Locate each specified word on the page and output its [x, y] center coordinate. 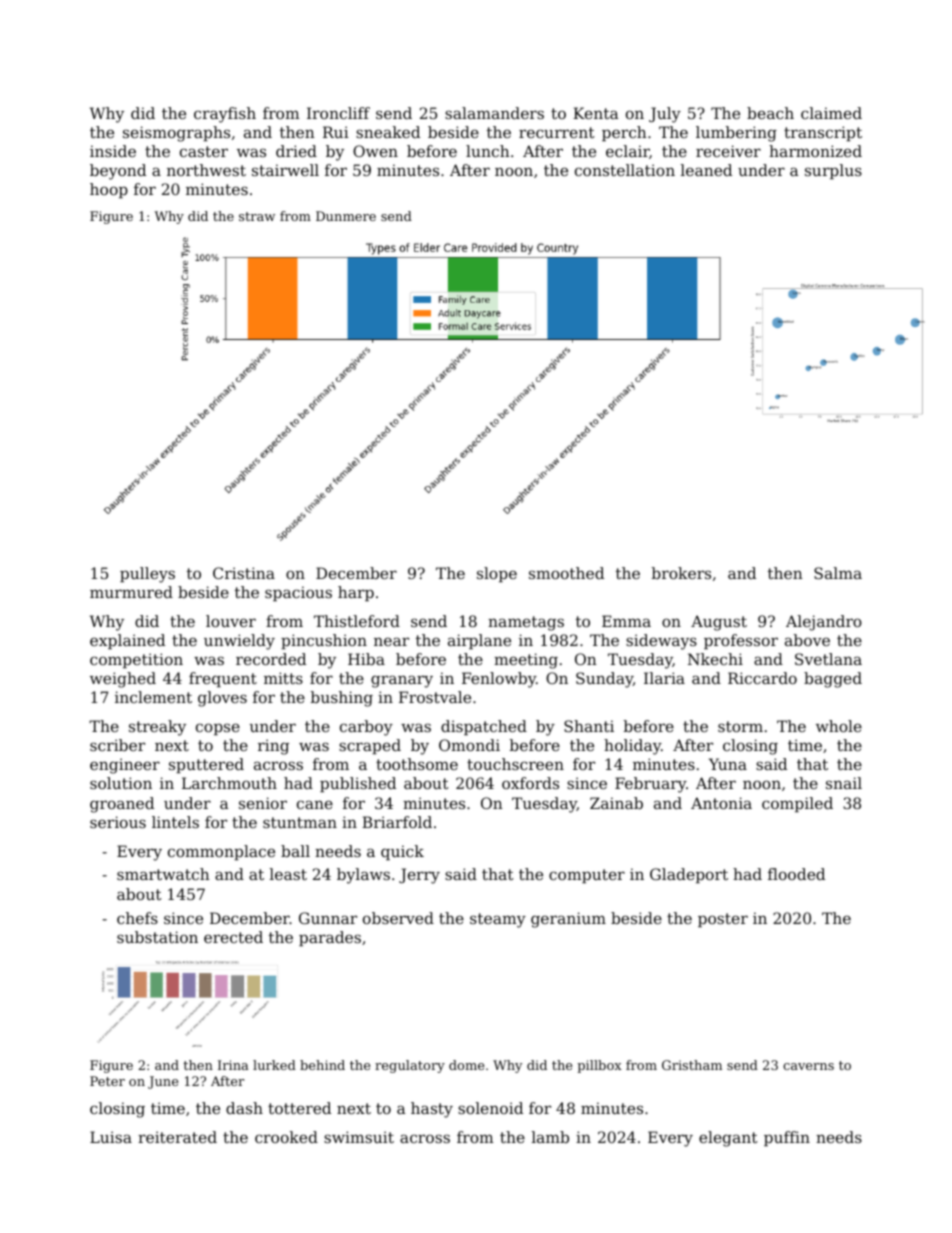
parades [330, 938]
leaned [706, 170]
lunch [488, 151]
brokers [681, 573]
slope [497, 574]
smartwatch [163, 874]
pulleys [147, 575]
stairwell [285, 170]
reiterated [177, 1137]
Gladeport [689, 875]
